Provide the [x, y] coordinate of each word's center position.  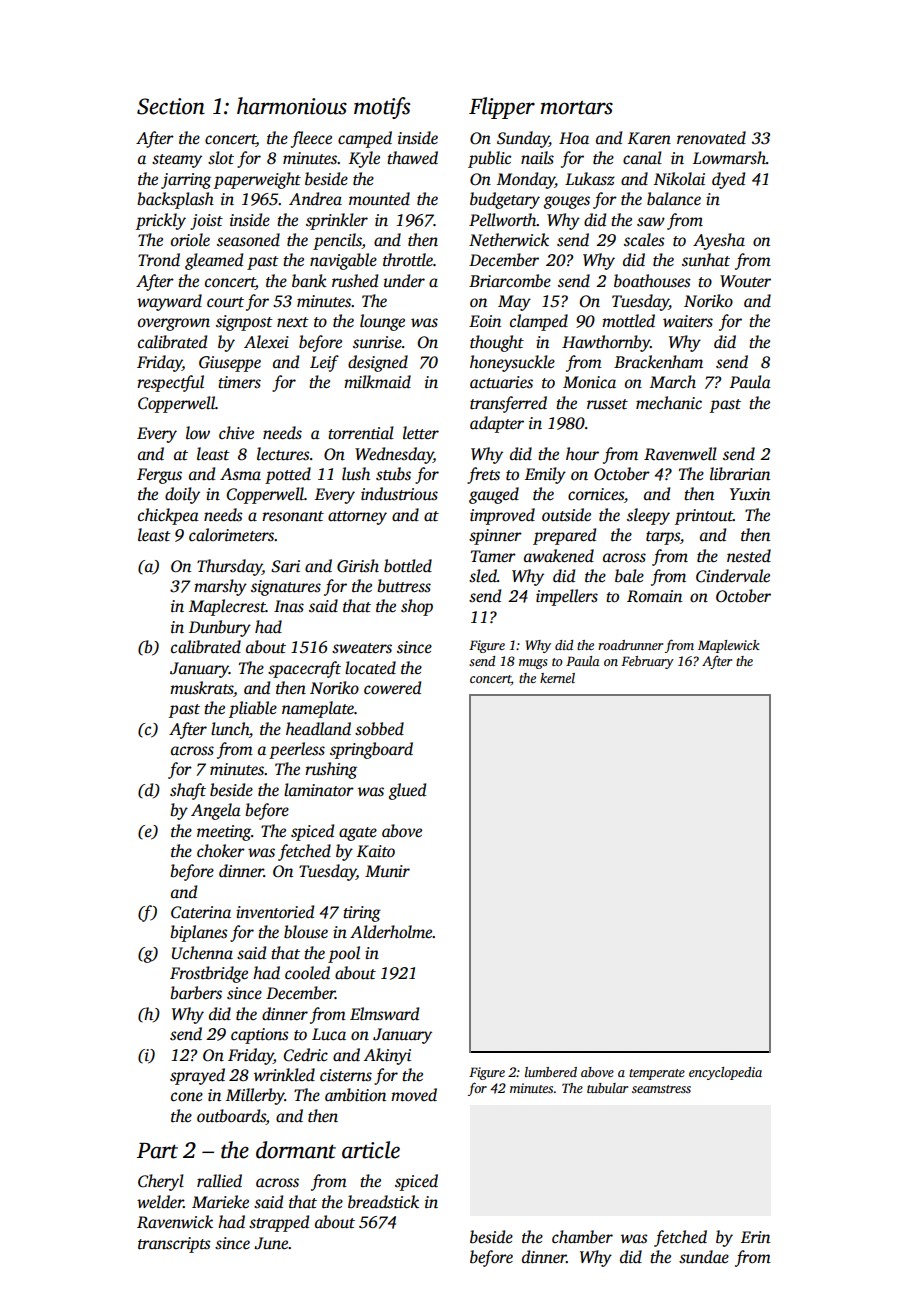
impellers [567, 597]
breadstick [383, 1202]
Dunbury [220, 628]
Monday [526, 180]
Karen [649, 138]
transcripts [174, 1245]
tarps [663, 538]
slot [221, 158]
